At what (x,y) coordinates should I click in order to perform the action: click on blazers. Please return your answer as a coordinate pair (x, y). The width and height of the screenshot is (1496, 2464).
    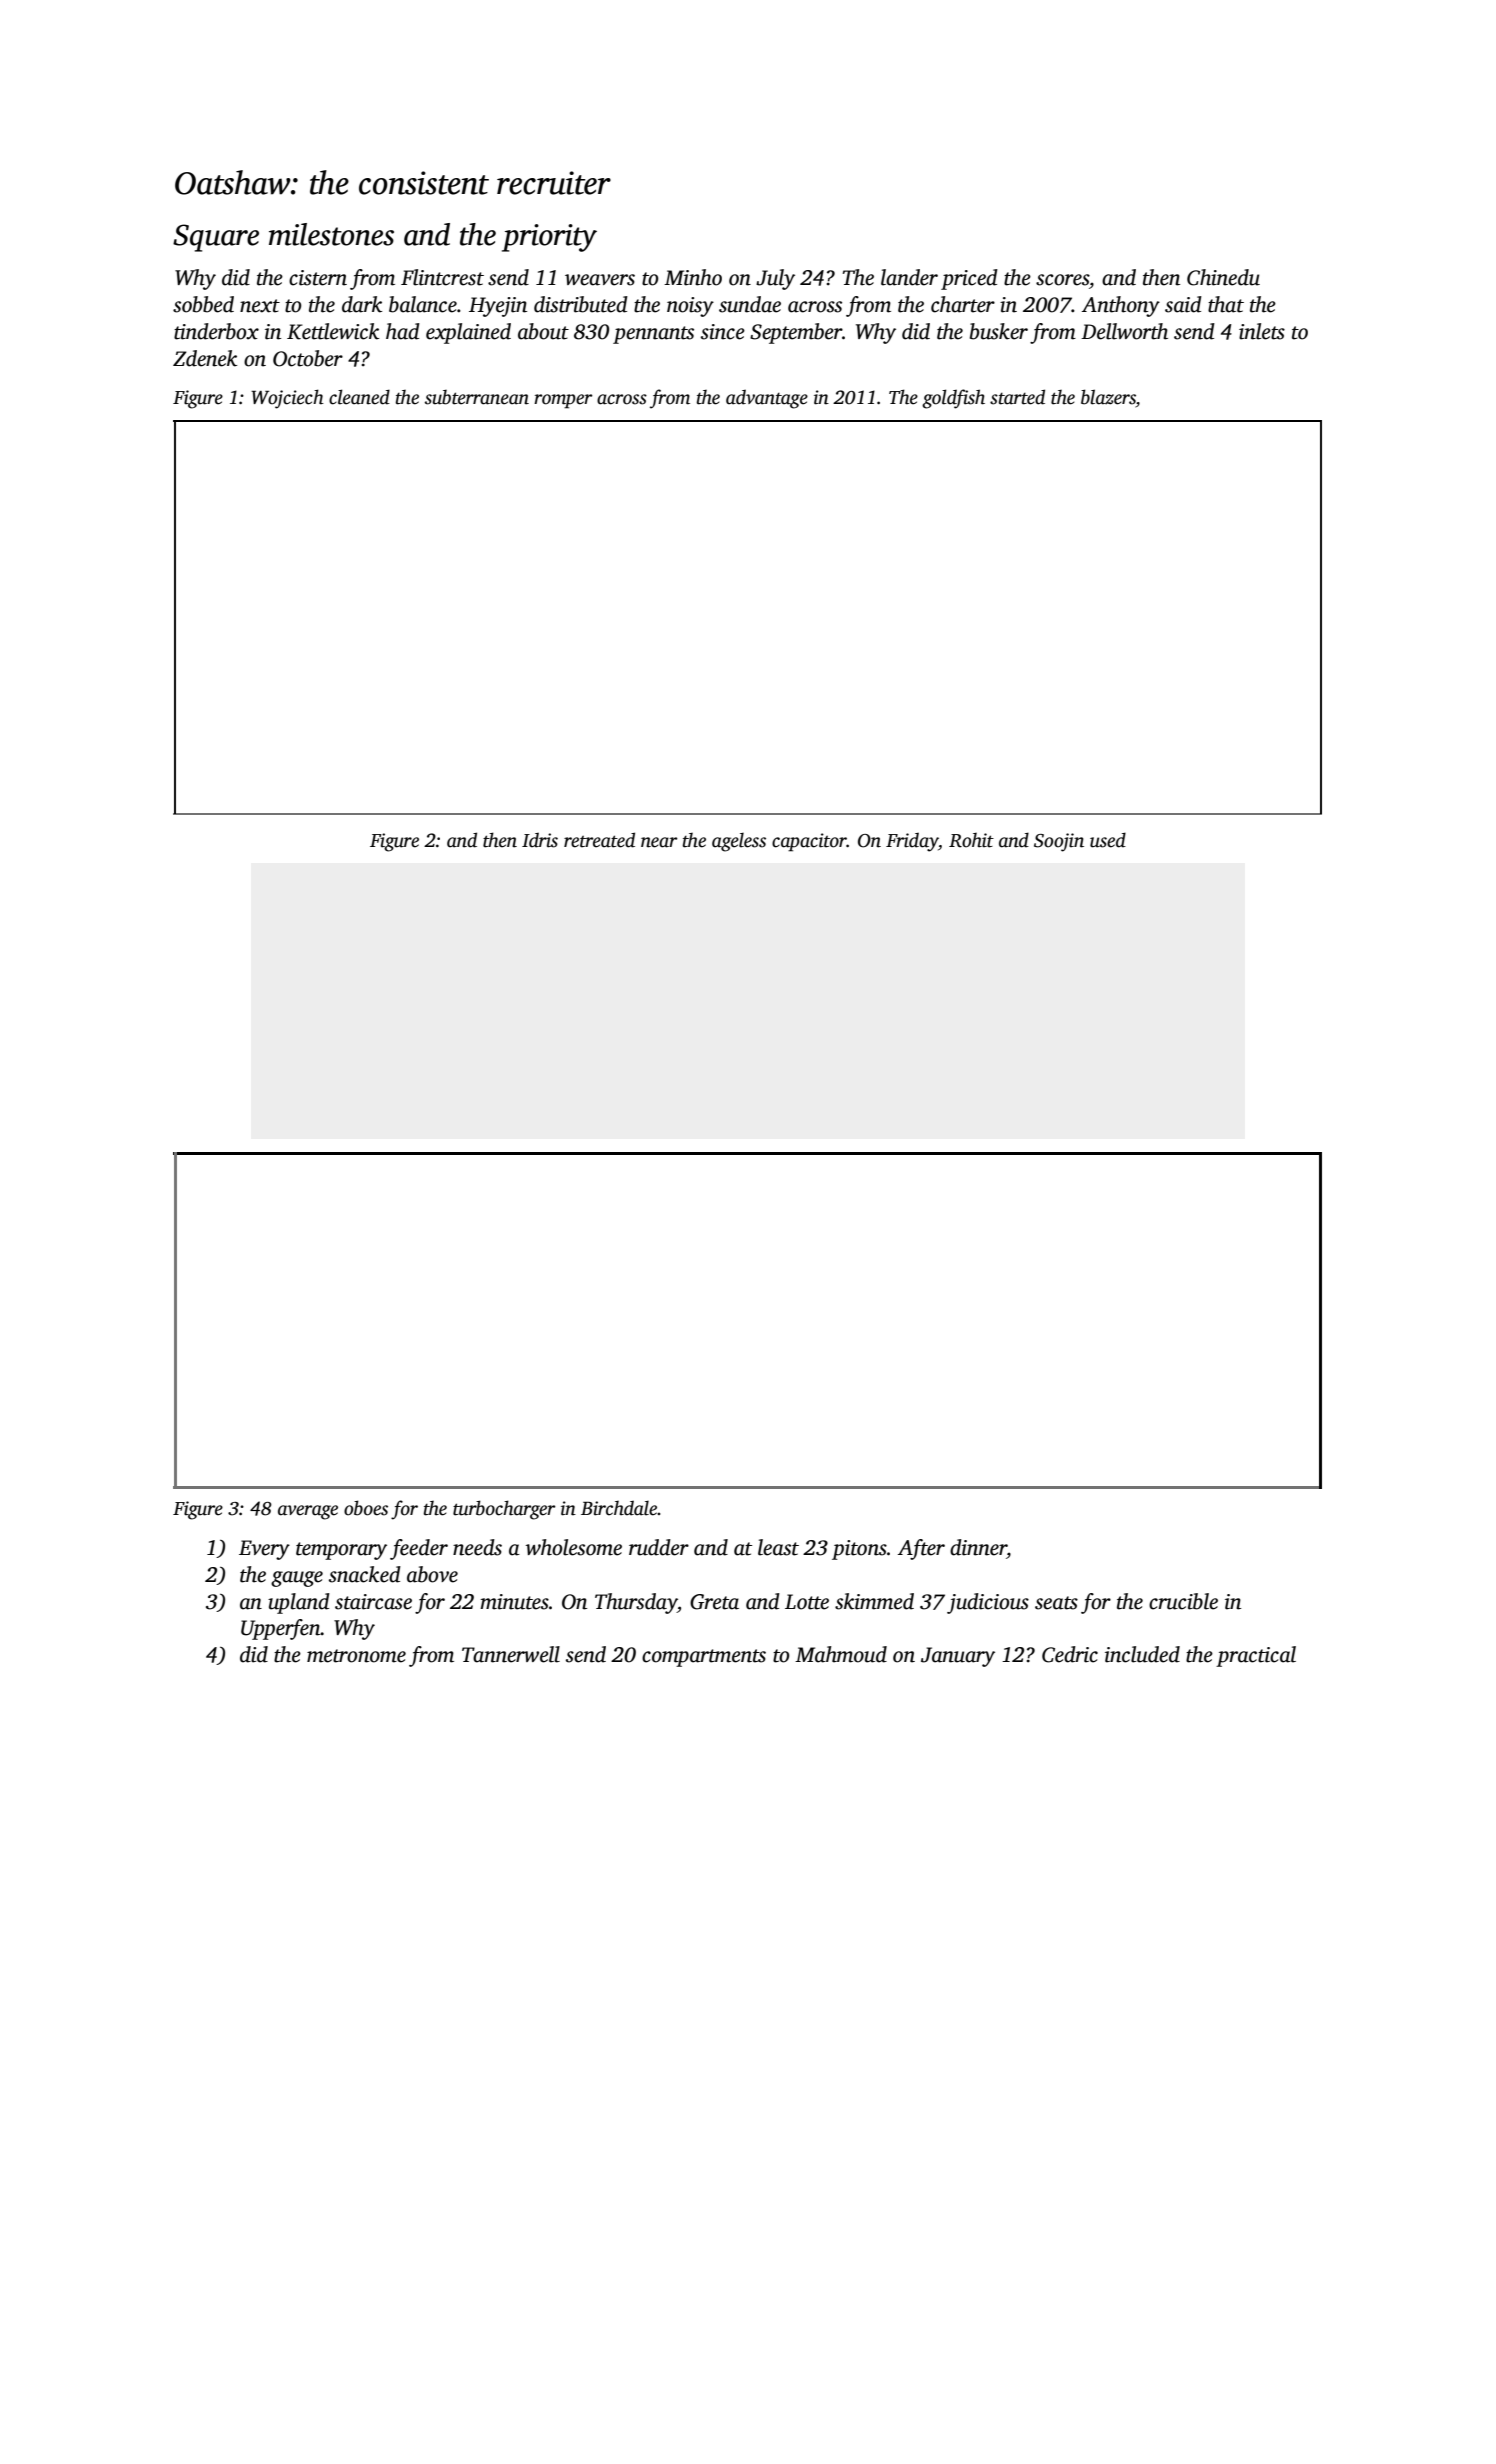
    Looking at the image, I should click on (1108, 398).
